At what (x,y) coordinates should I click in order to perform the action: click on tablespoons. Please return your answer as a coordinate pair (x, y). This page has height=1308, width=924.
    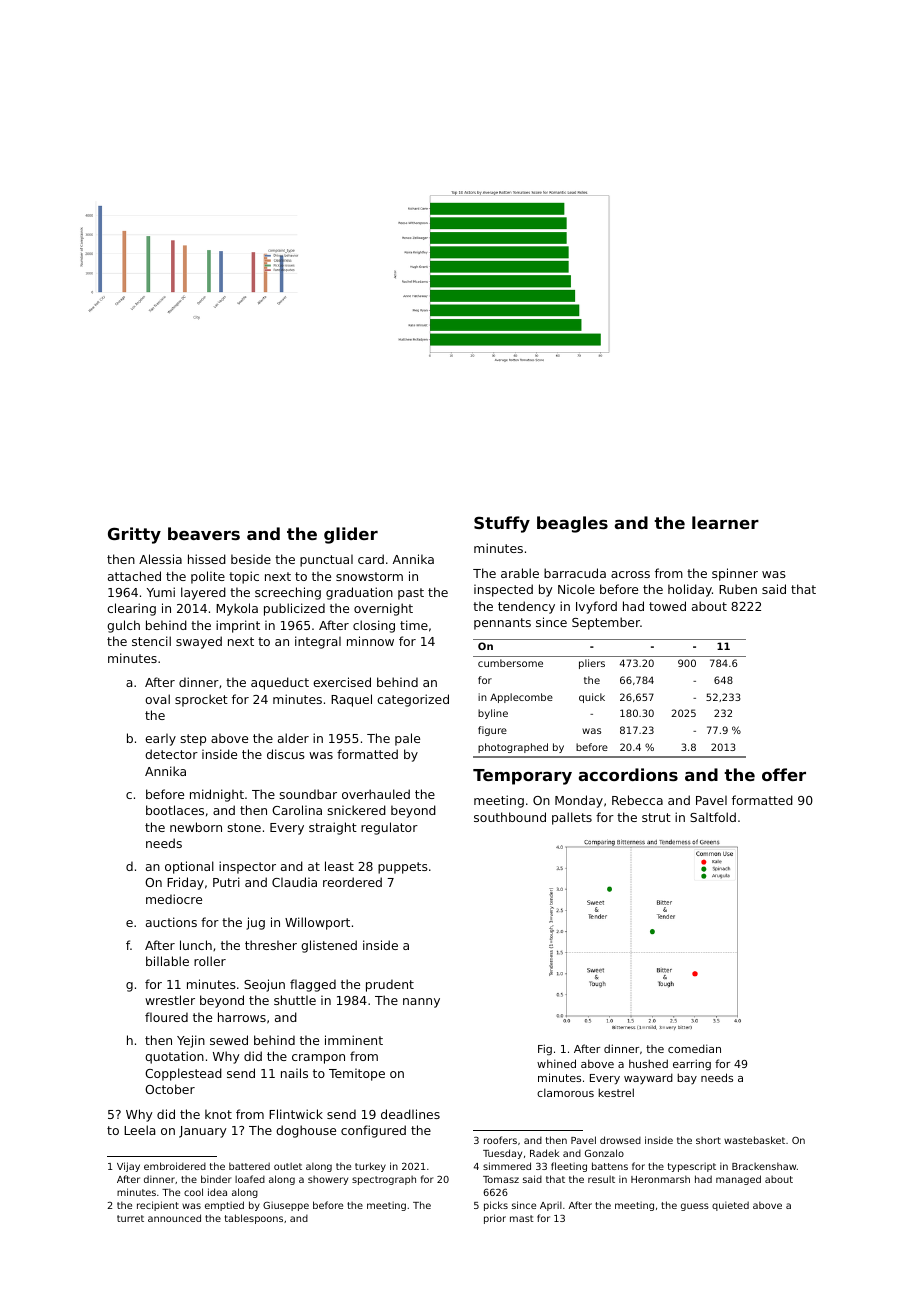
    Looking at the image, I should click on (254, 1219).
